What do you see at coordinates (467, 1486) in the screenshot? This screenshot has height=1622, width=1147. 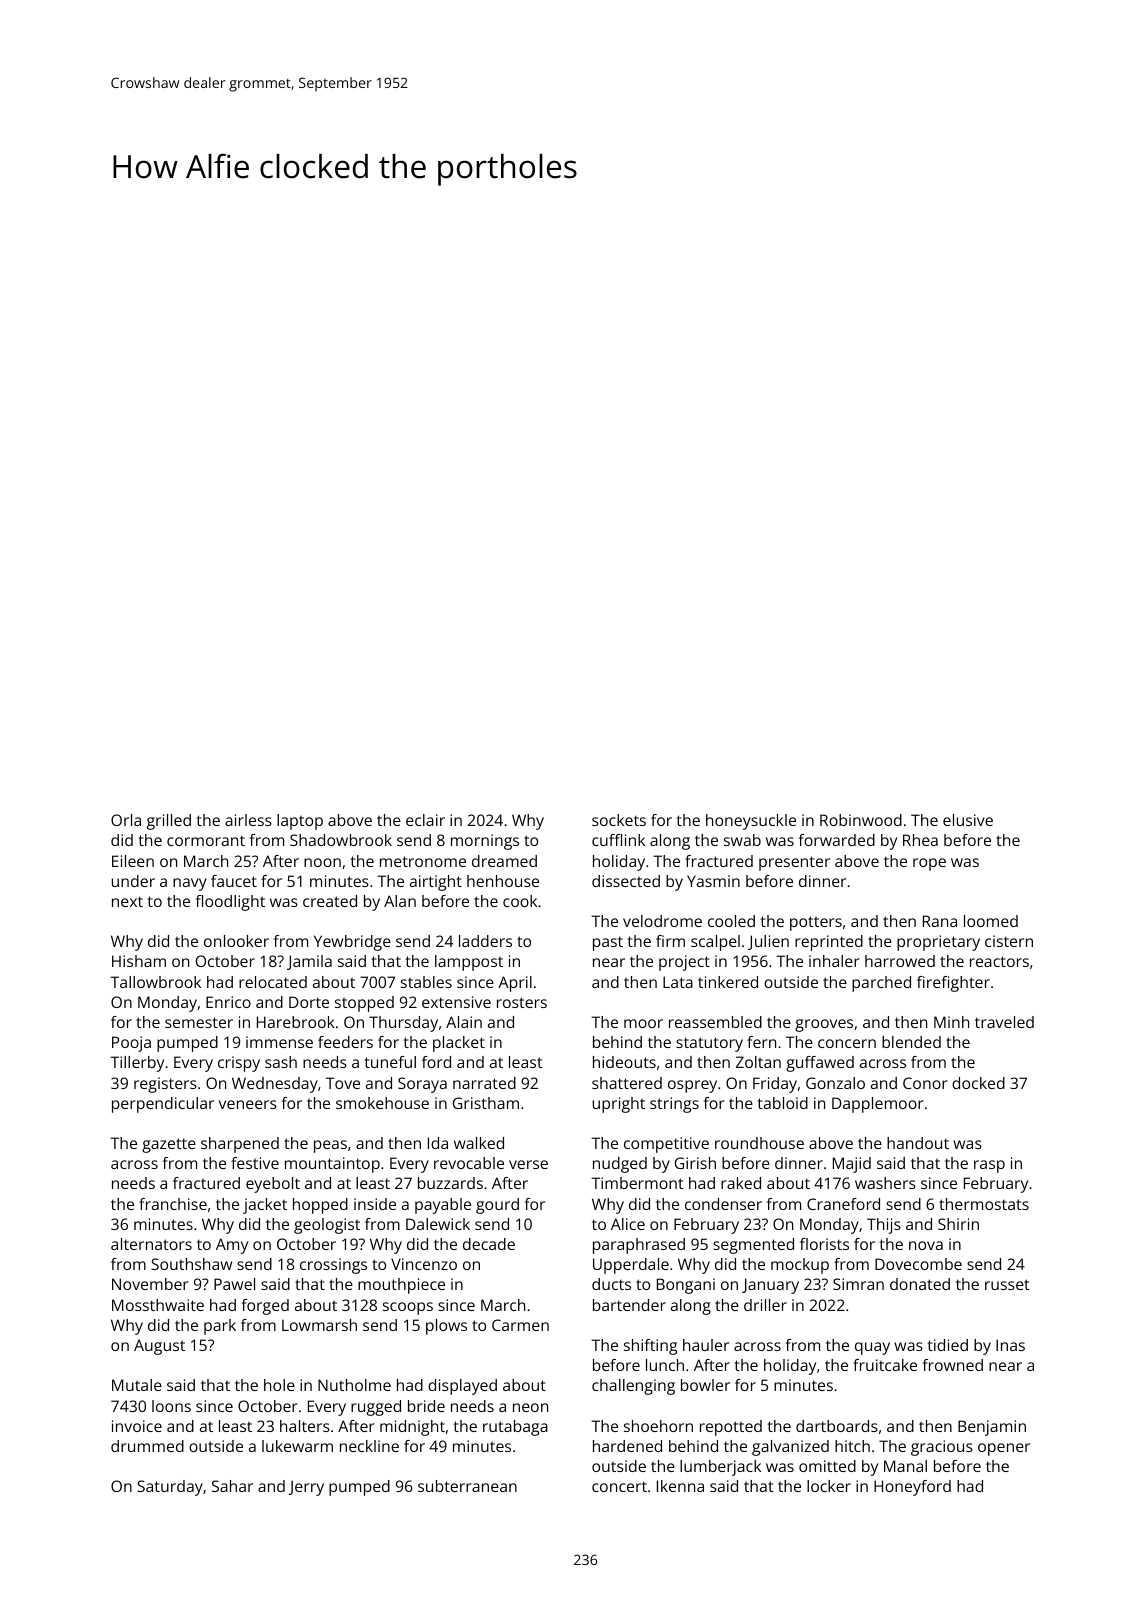 I see `subterranean` at bounding box center [467, 1486].
